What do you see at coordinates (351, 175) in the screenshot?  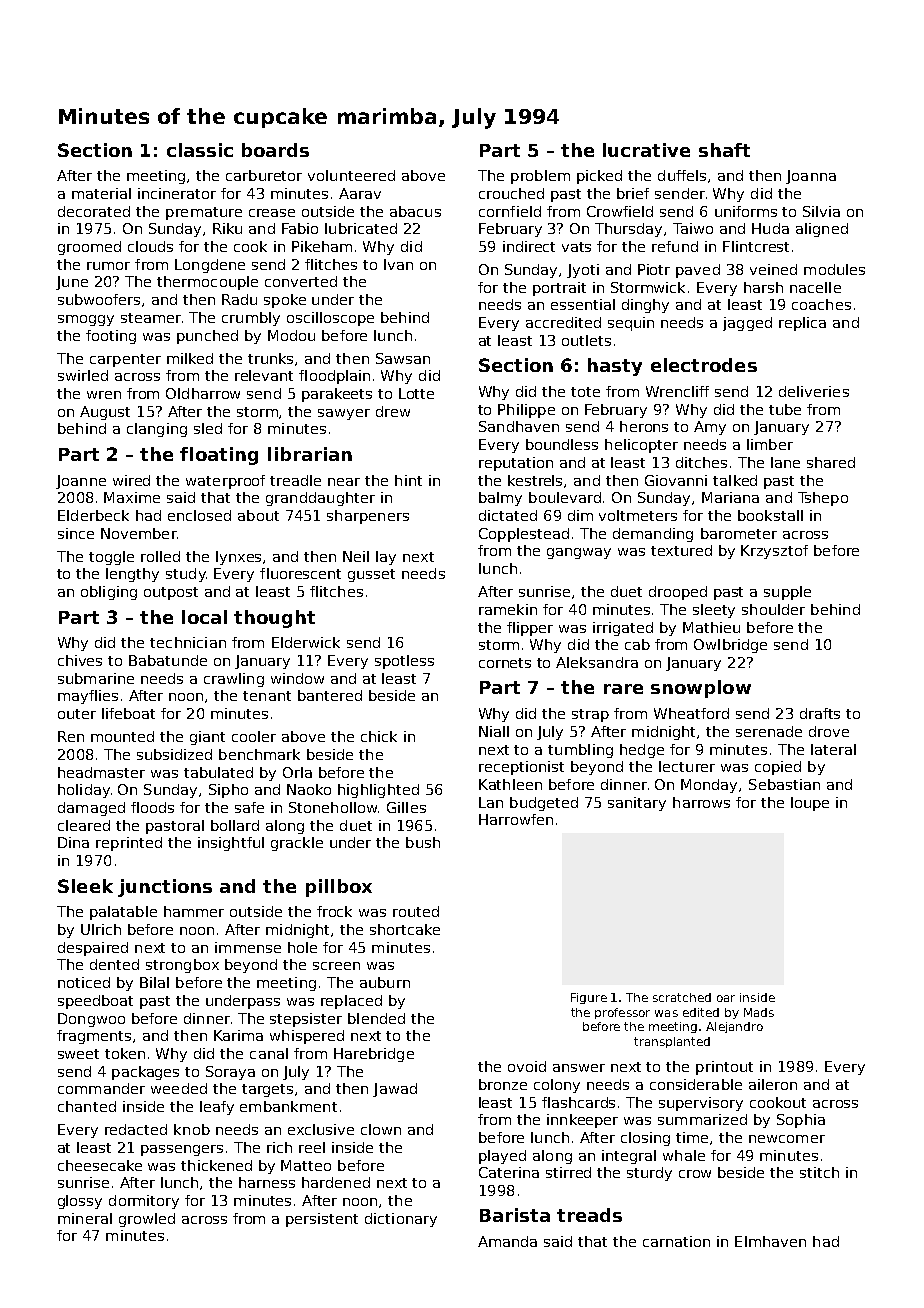 I see `volunteered` at bounding box center [351, 175].
